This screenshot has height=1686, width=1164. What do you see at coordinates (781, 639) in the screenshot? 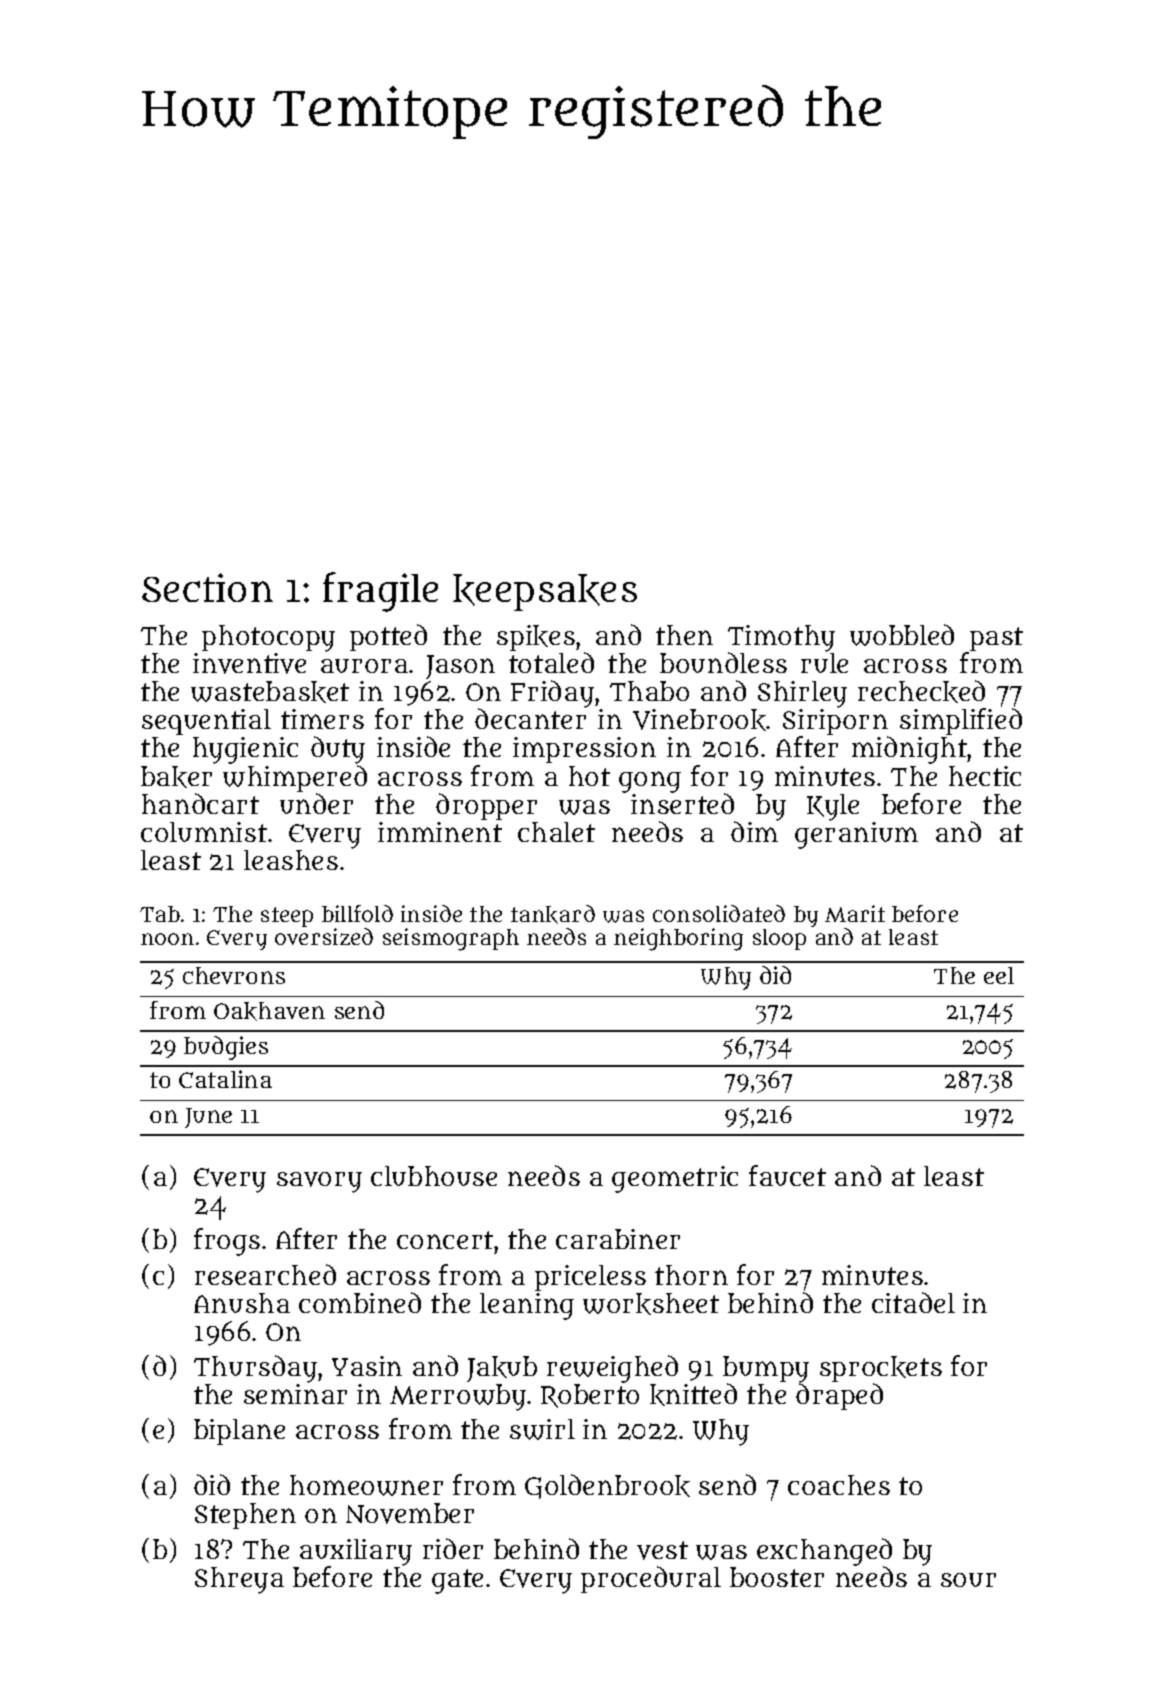
I see `Timothy` at bounding box center [781, 639].
